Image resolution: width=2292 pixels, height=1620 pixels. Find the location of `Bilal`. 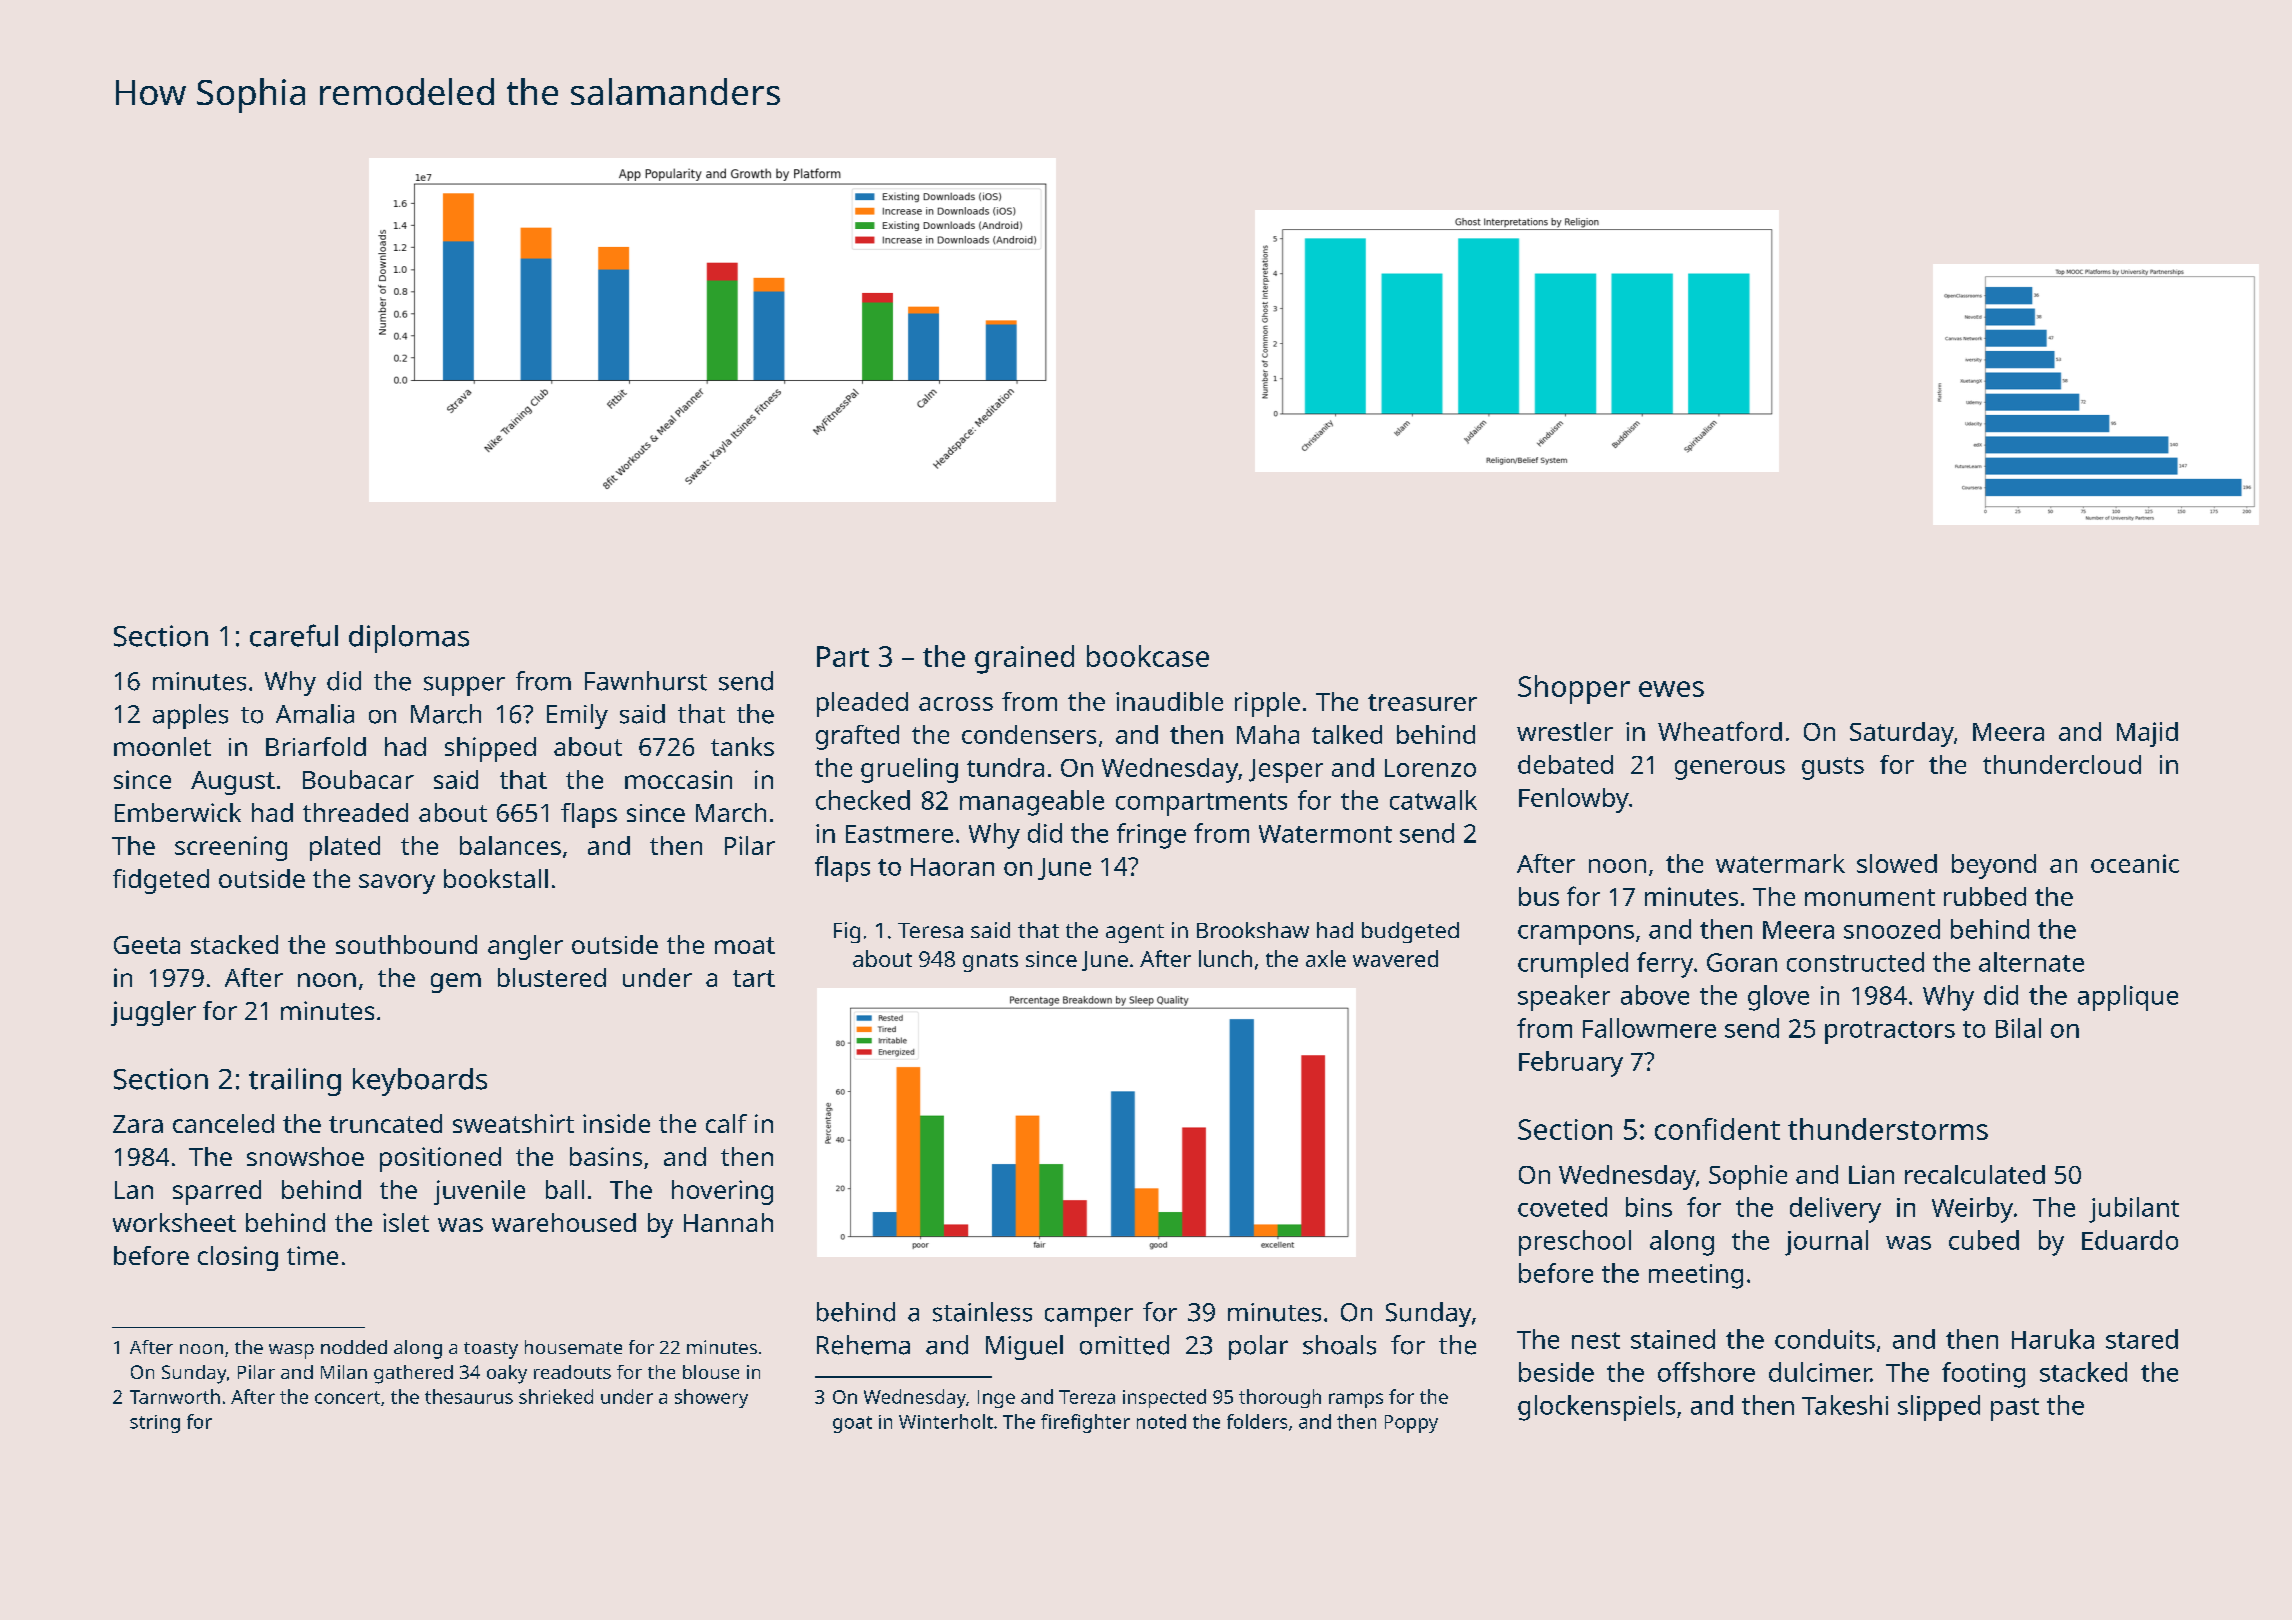

Bilal is located at coordinates (2018, 1028).
